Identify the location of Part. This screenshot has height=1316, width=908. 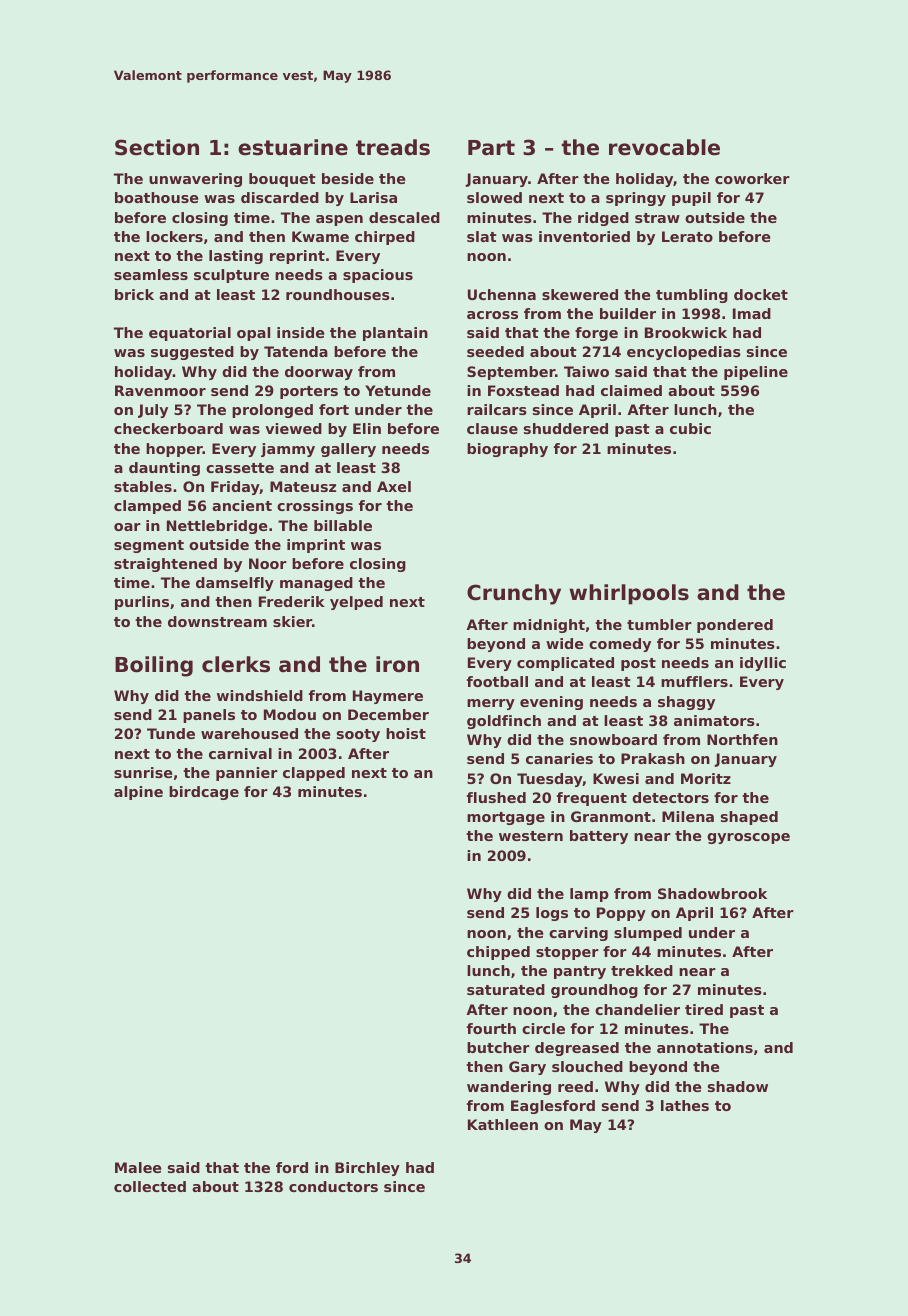
(491, 148).
